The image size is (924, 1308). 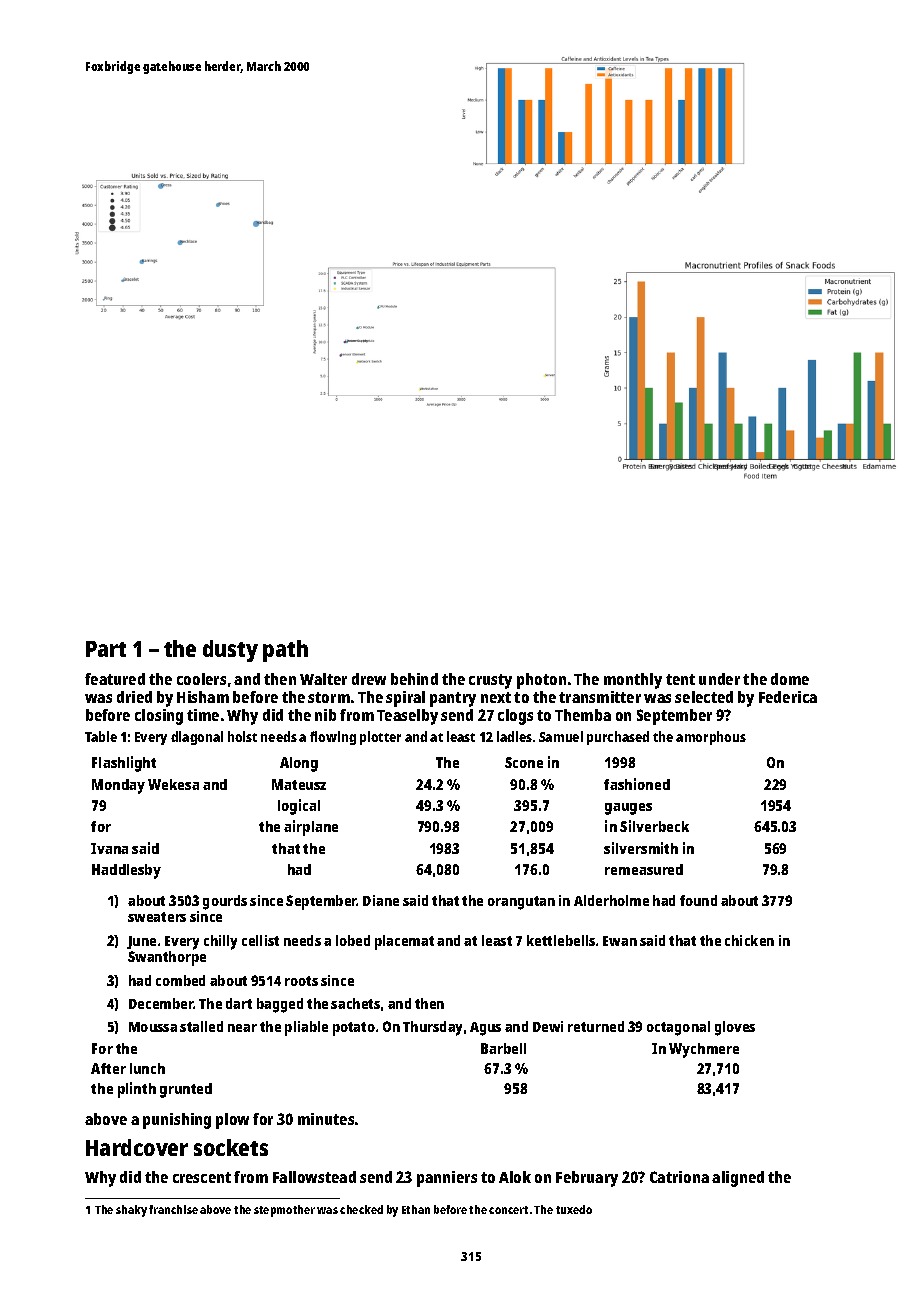 What do you see at coordinates (159, 717) in the screenshot?
I see `closing` at bounding box center [159, 717].
